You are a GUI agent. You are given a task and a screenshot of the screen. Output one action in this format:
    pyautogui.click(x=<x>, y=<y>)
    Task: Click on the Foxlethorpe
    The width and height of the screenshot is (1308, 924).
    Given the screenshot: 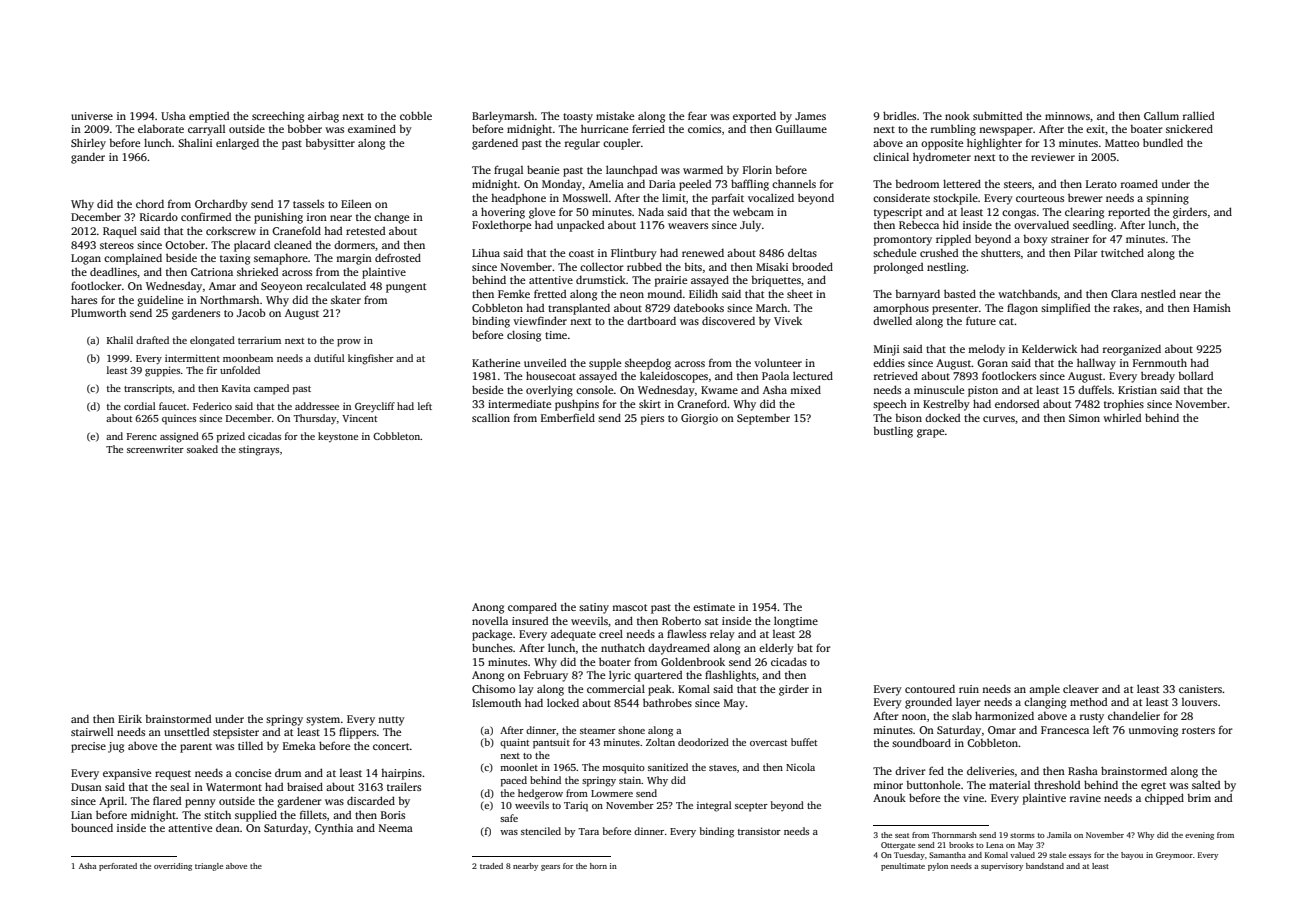 What is the action you would take?
    pyautogui.click(x=501, y=226)
